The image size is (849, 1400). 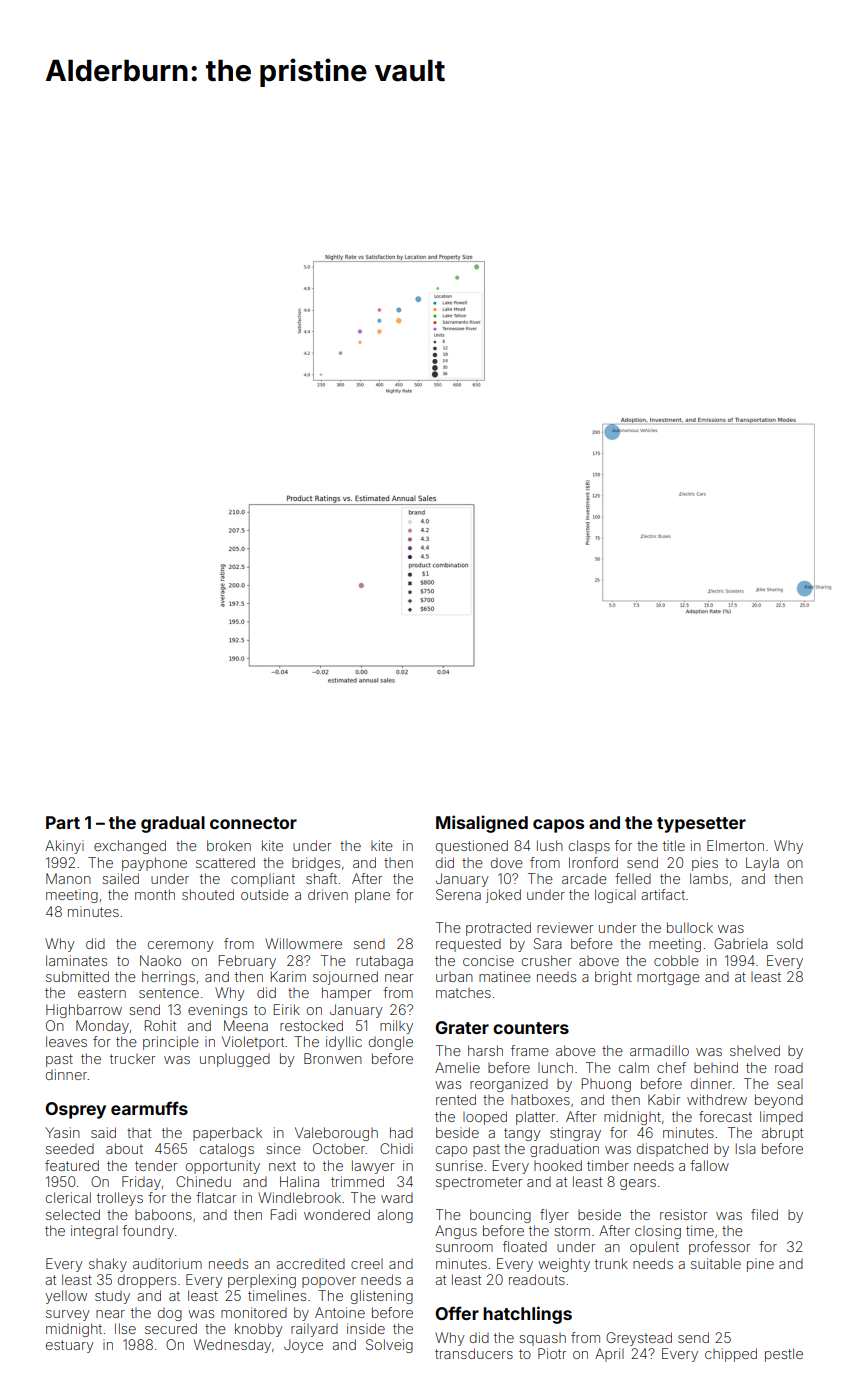 What do you see at coordinates (303, 943) in the screenshot?
I see `Willowmere` at bounding box center [303, 943].
